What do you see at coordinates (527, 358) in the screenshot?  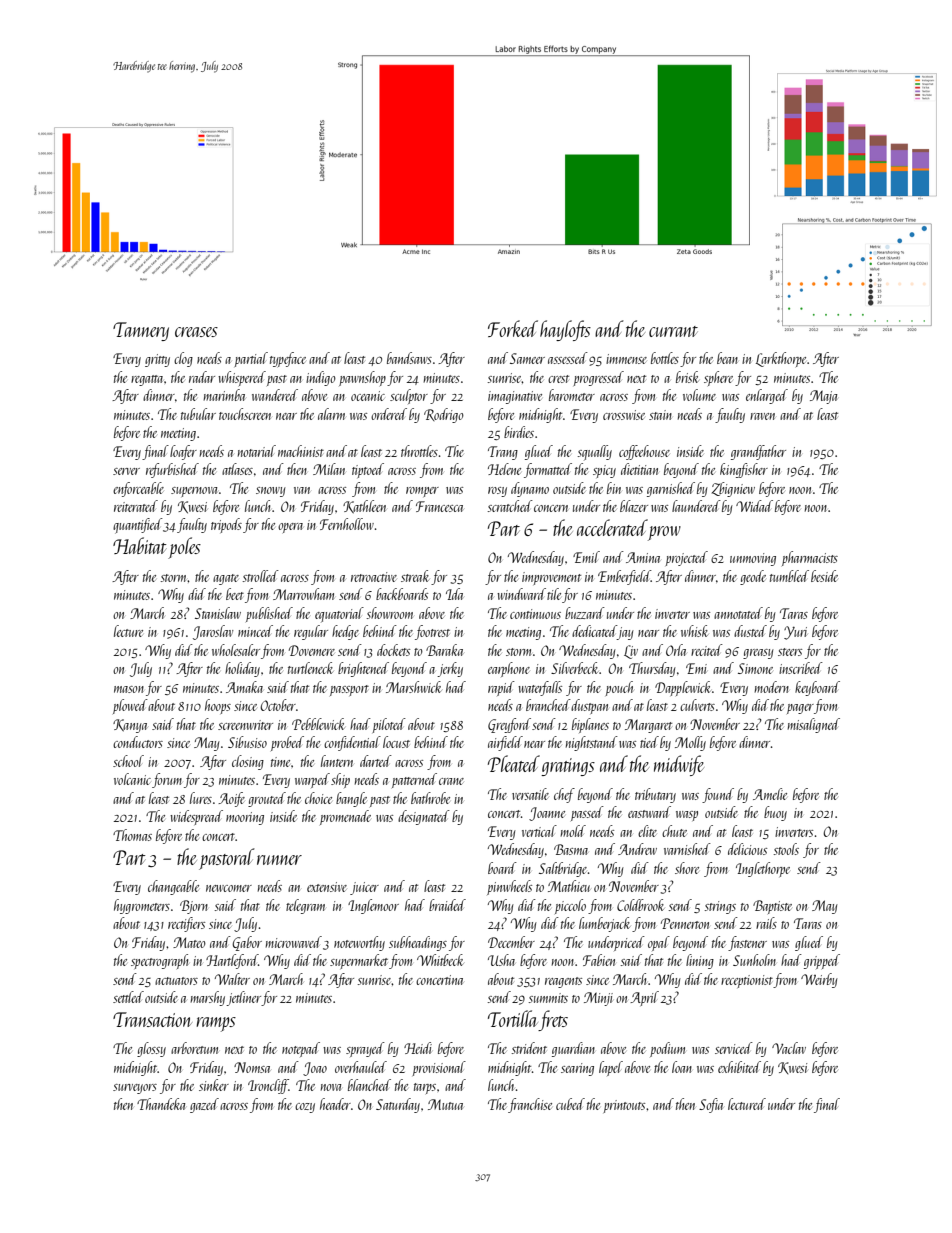 I see `Sameer` at bounding box center [527, 358].
